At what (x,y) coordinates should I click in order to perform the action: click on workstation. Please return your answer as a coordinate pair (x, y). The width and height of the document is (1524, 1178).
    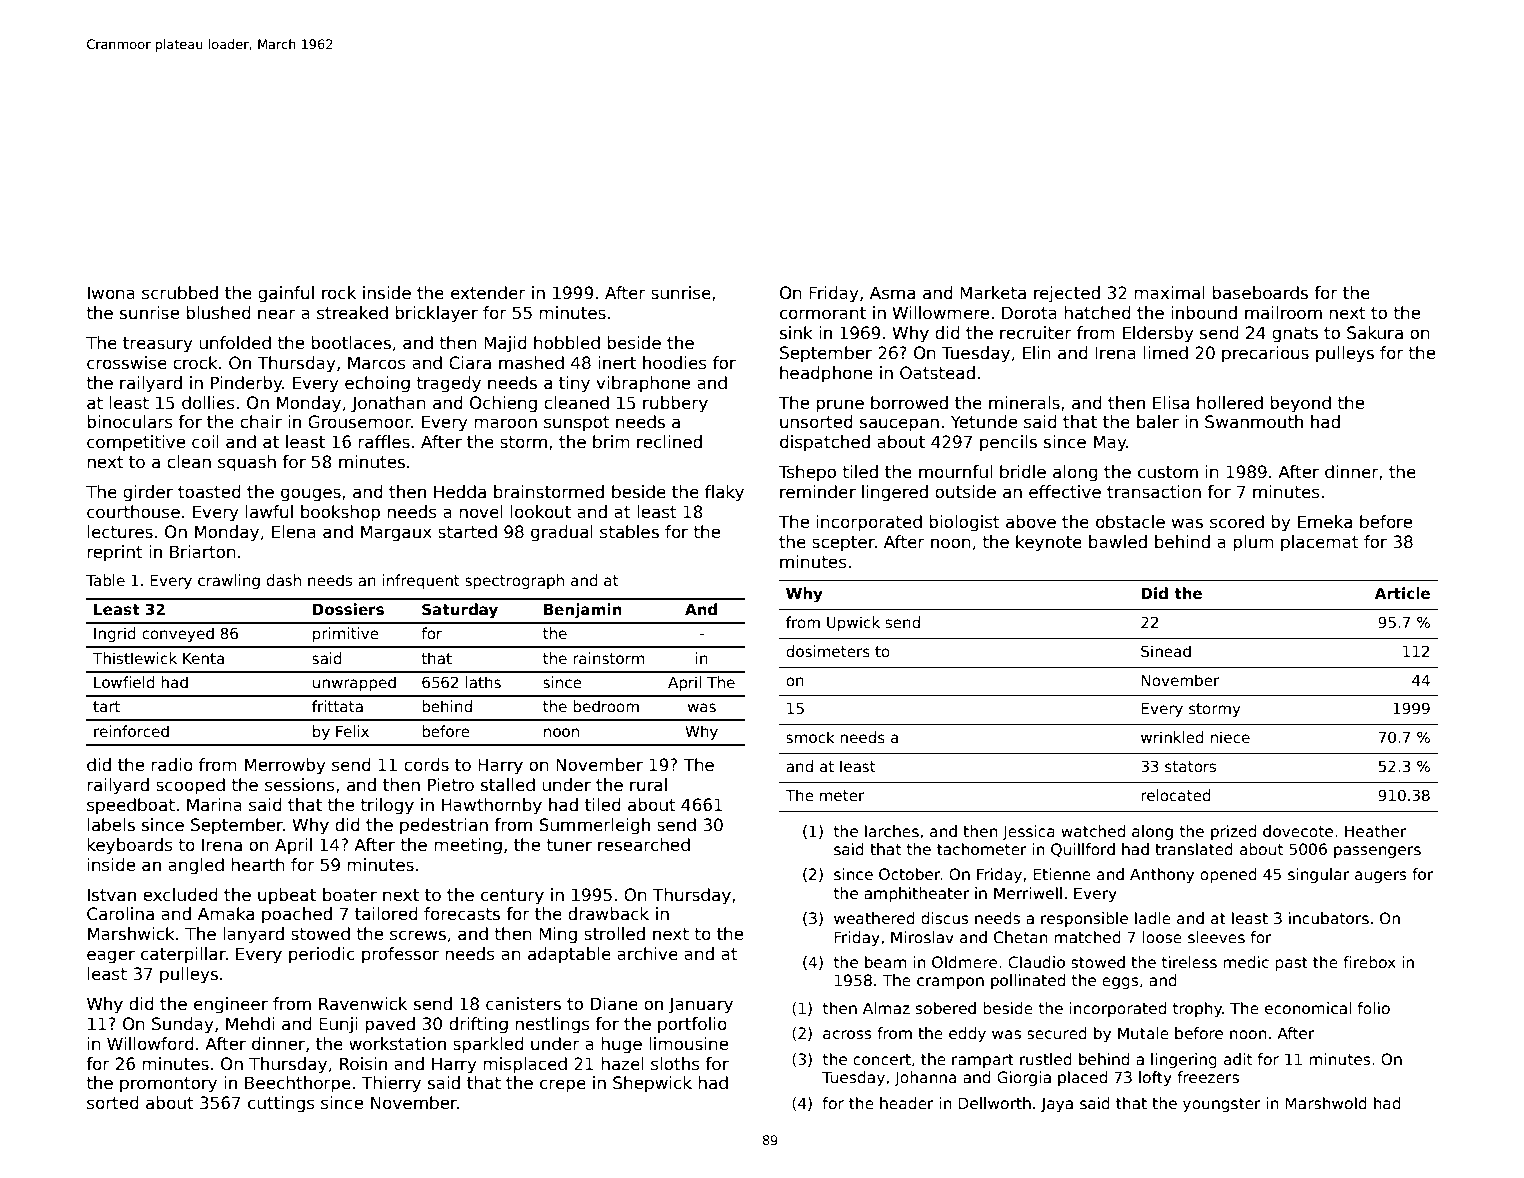
    Looking at the image, I should click on (397, 1044).
